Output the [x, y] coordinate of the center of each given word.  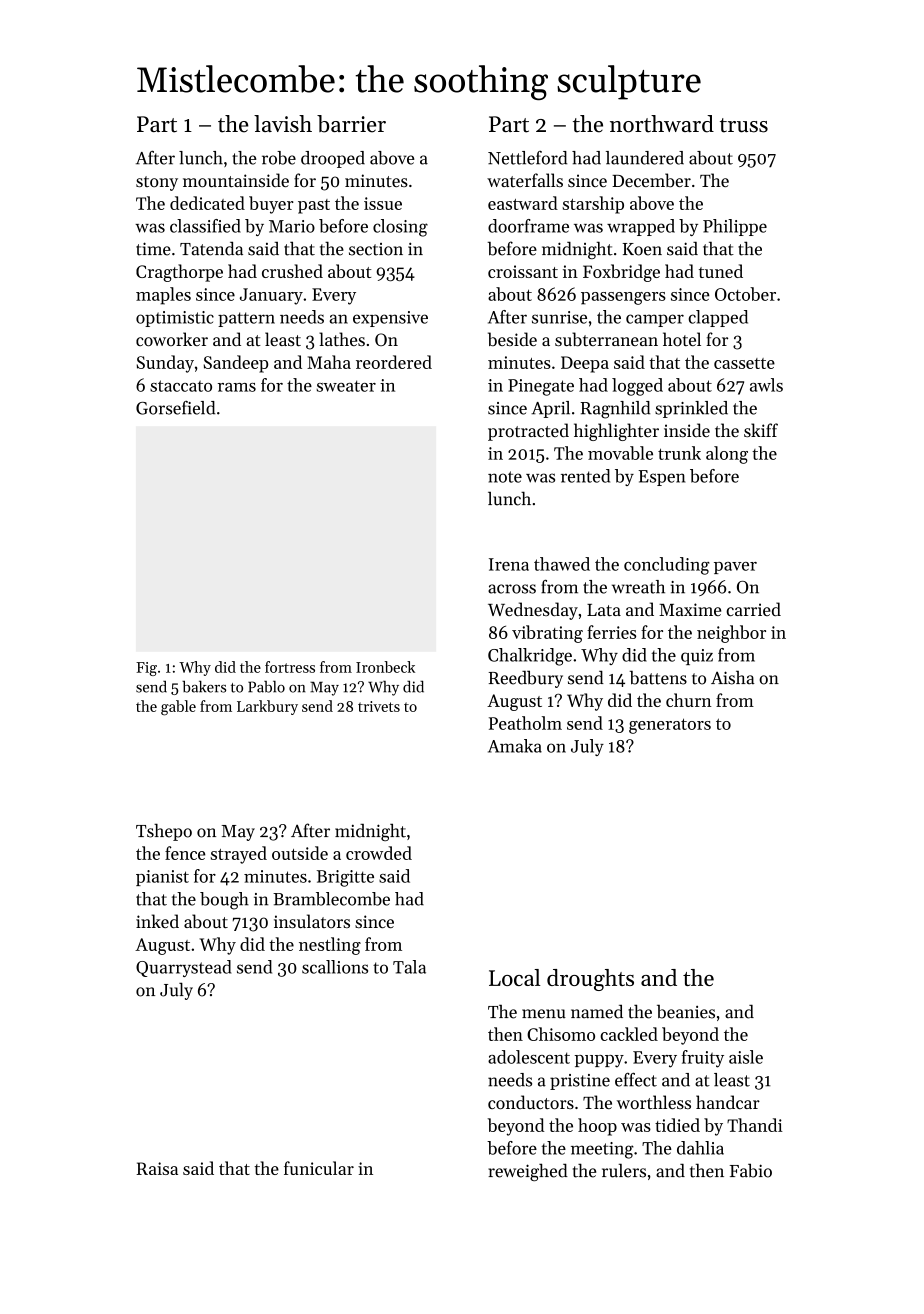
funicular [319, 1168]
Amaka [515, 746]
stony [157, 183]
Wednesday [533, 611]
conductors [531, 1102]
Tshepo [164, 832]
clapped [718, 318]
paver [735, 568]
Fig [146, 669]
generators [670, 726]
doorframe [528, 226]
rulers [624, 1170]
